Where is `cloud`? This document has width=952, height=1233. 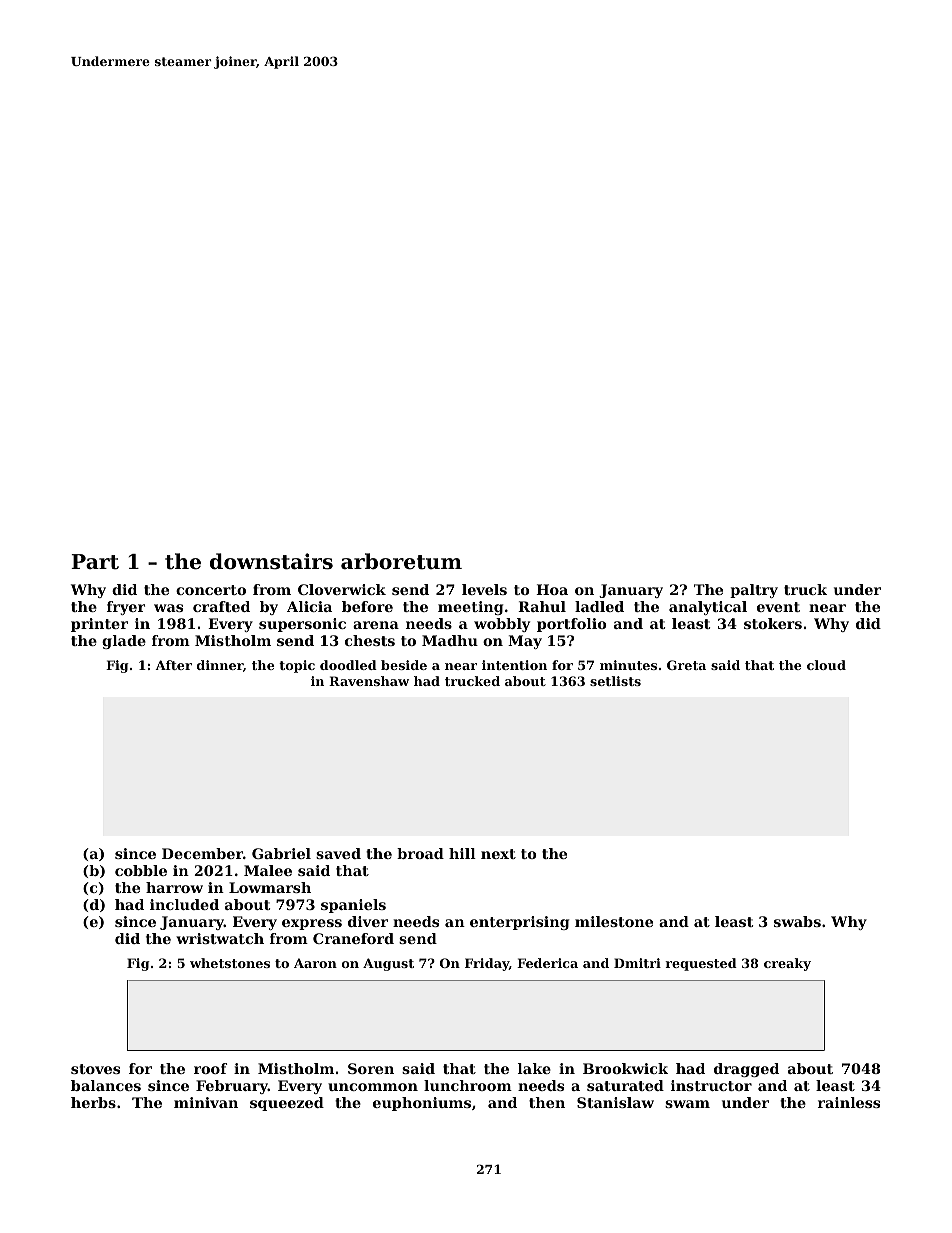 cloud is located at coordinates (826, 665).
